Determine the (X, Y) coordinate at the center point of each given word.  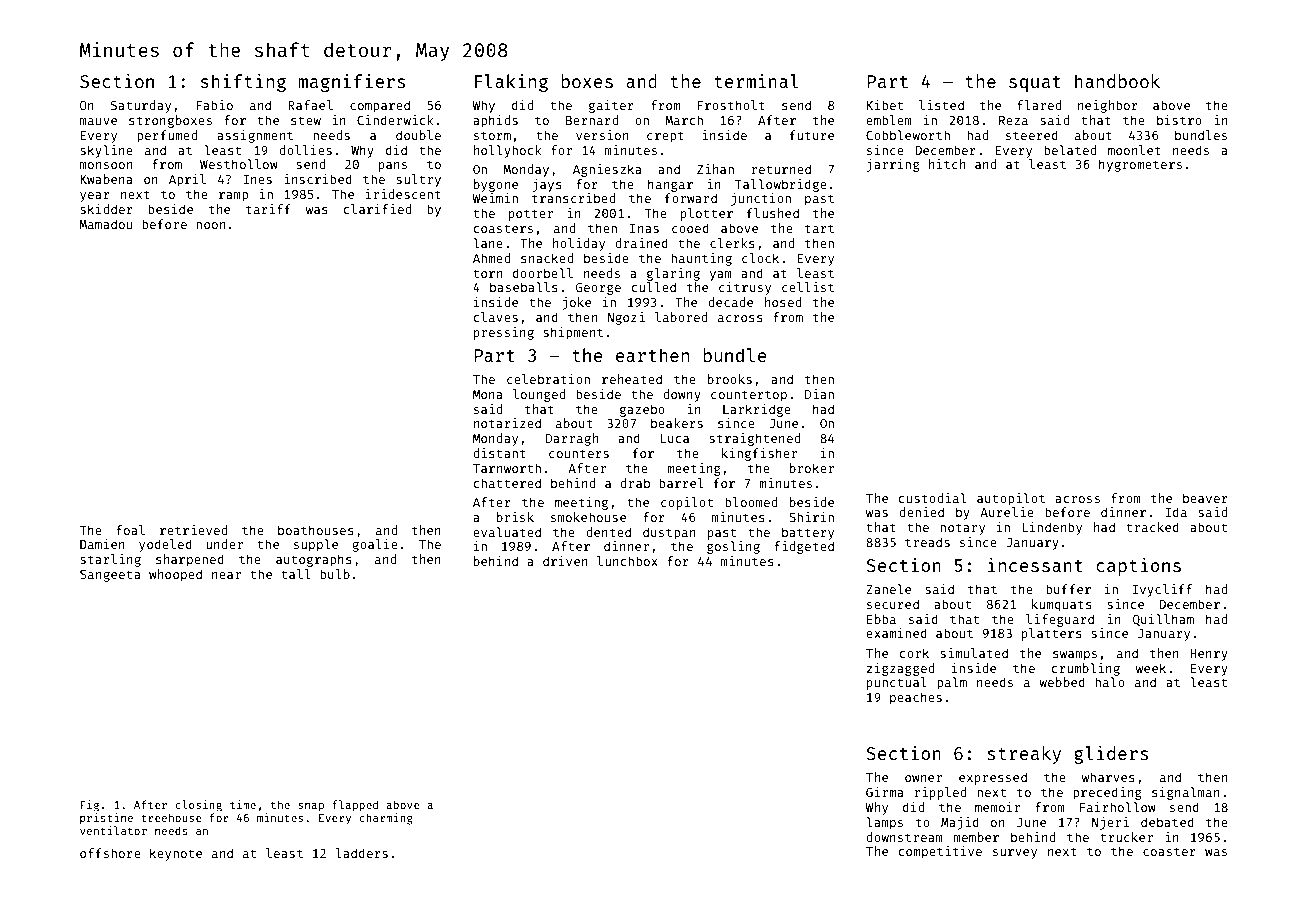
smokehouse (588, 517)
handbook (1117, 81)
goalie (375, 545)
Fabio (214, 105)
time (243, 804)
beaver (1205, 498)
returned (781, 169)
